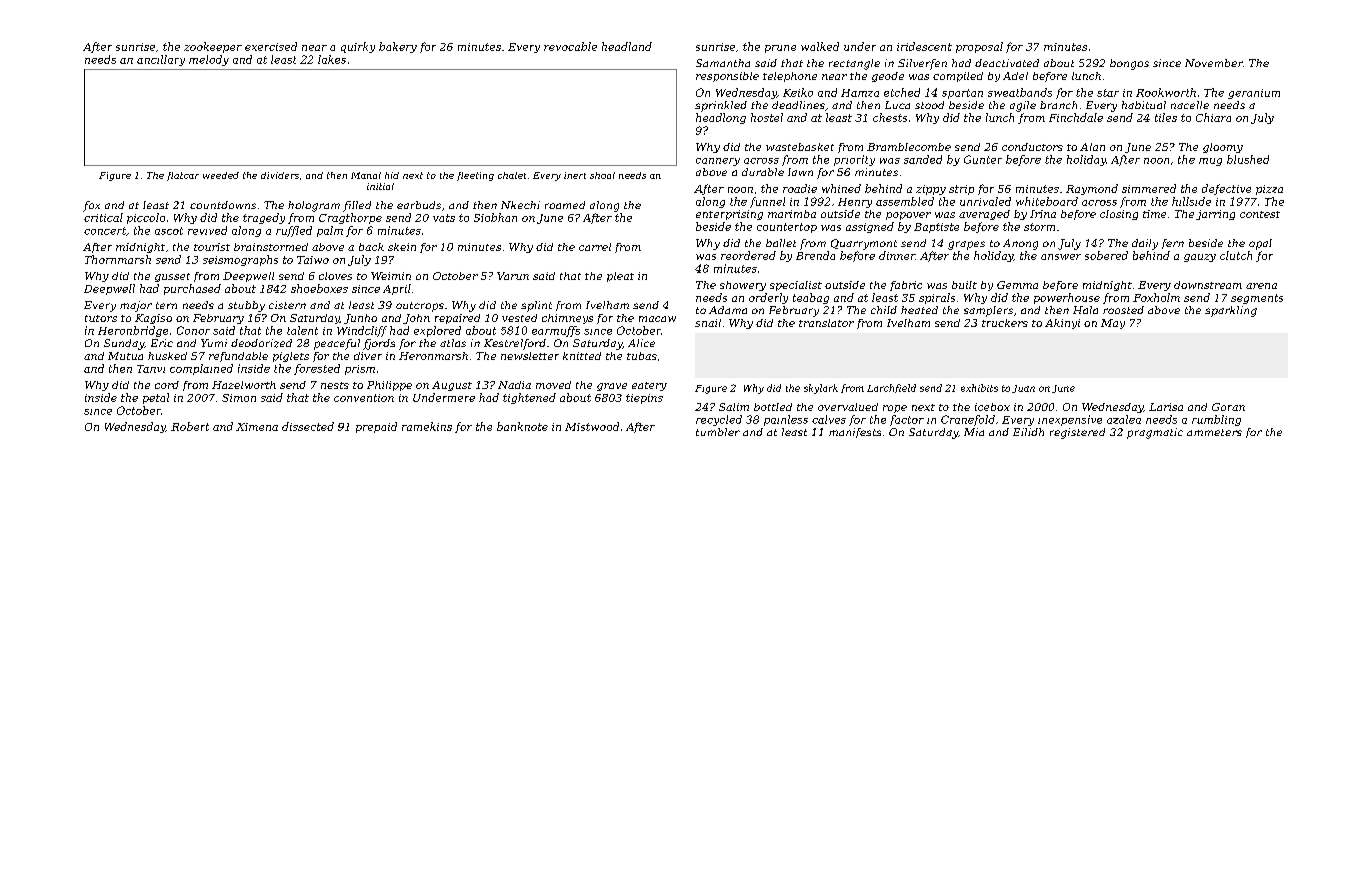  I want to click on sparkling, so click(1231, 311).
